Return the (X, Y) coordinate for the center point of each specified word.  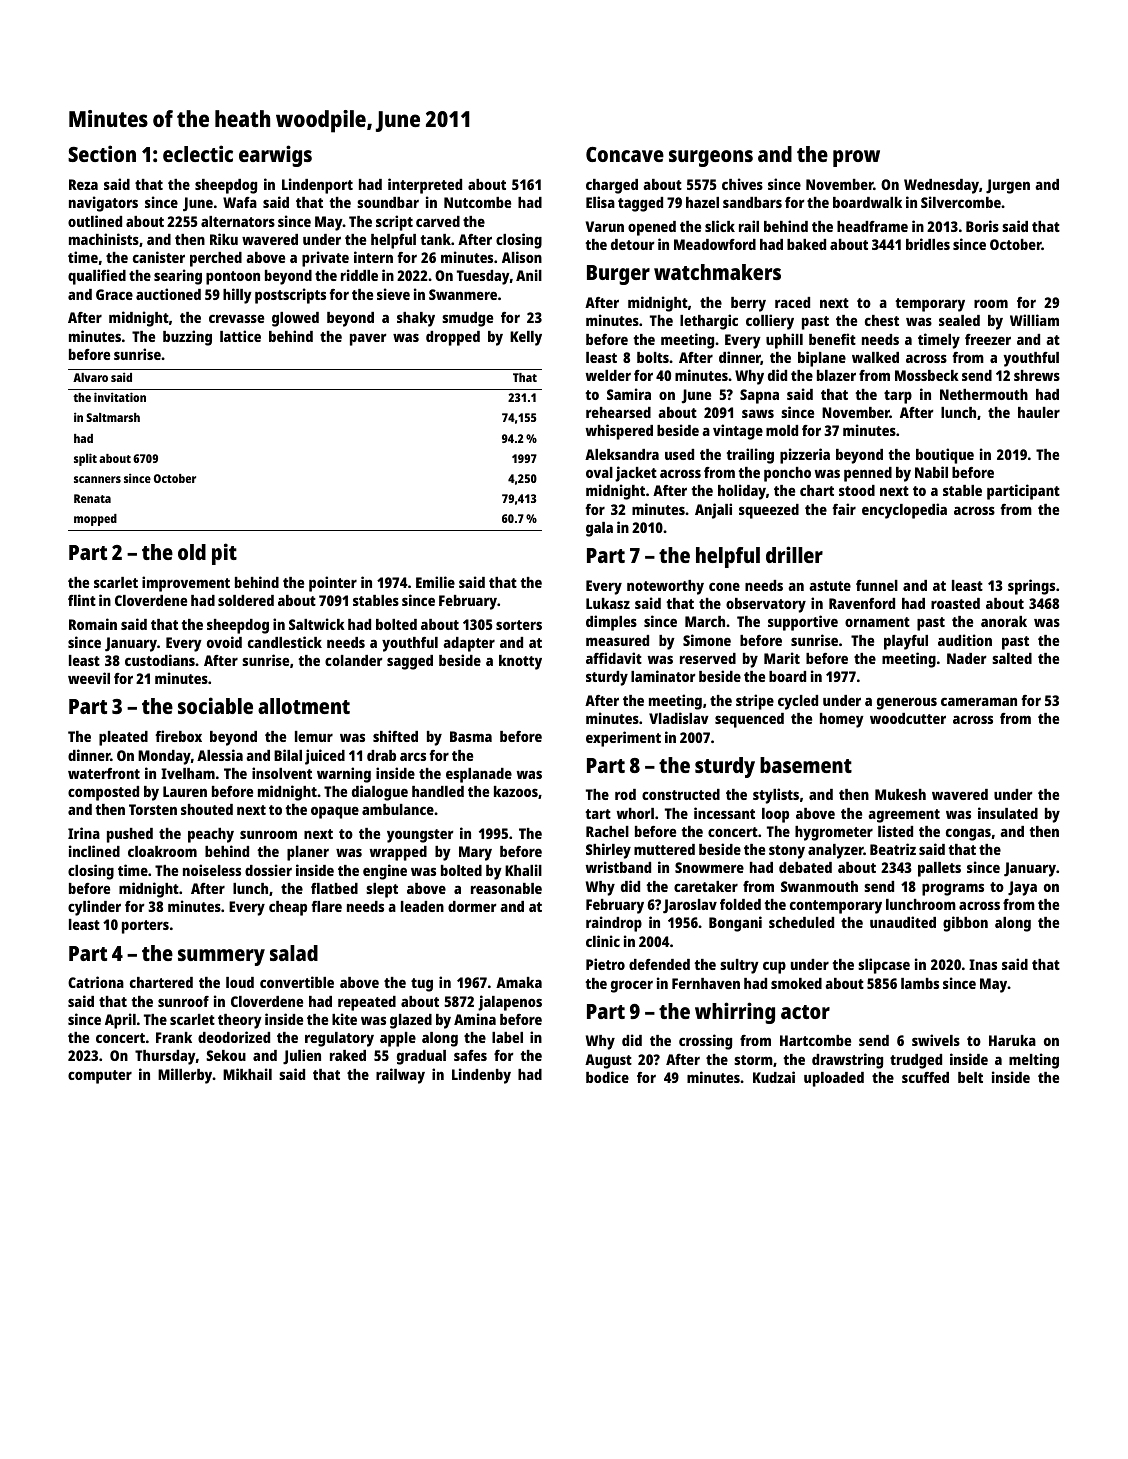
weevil (89, 678)
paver (368, 339)
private (325, 259)
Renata (92, 498)
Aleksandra (622, 454)
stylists (776, 796)
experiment (623, 739)
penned (868, 474)
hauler (1039, 412)
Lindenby (481, 1076)
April (120, 1021)
